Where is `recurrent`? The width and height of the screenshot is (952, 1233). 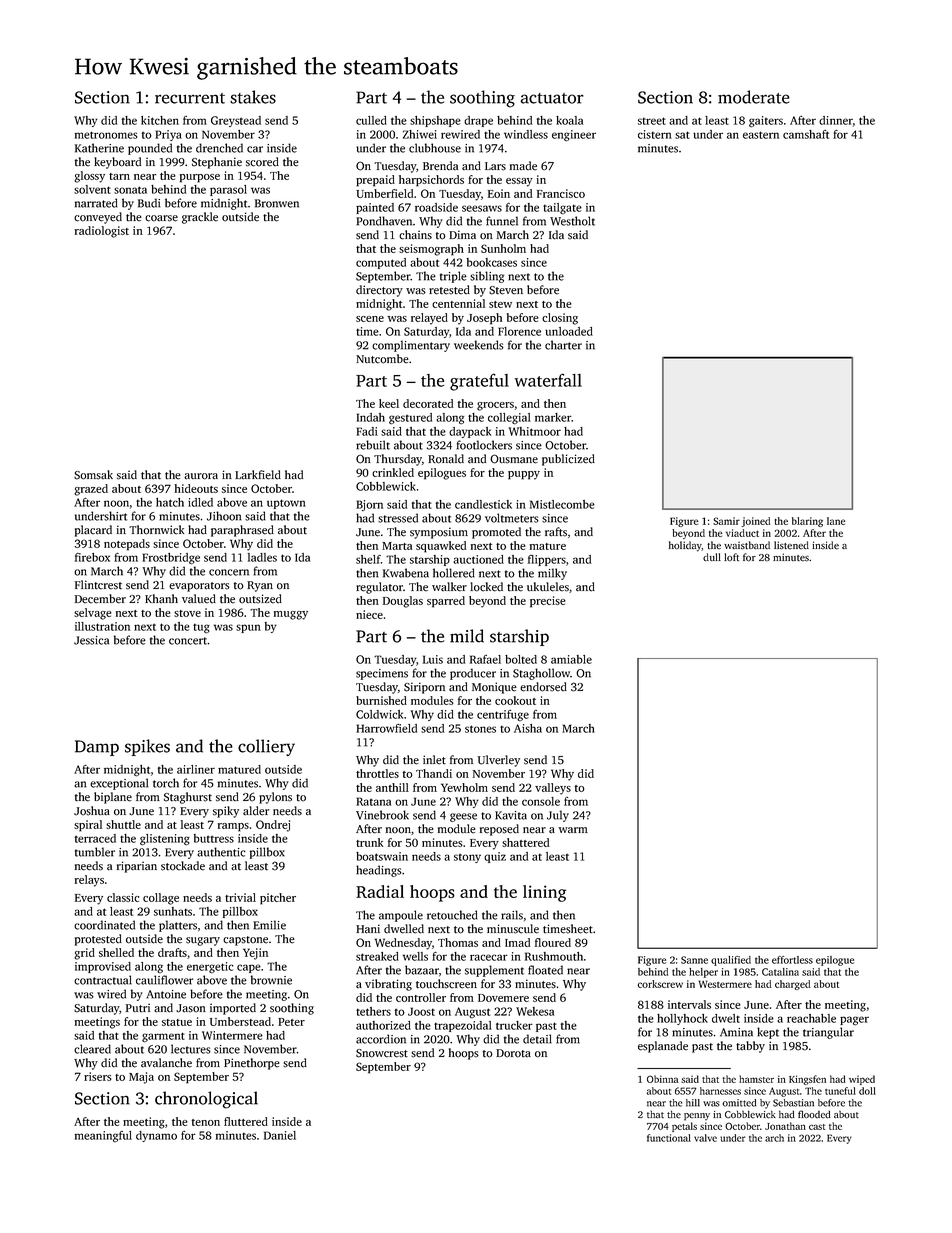
recurrent is located at coordinates (190, 98).
